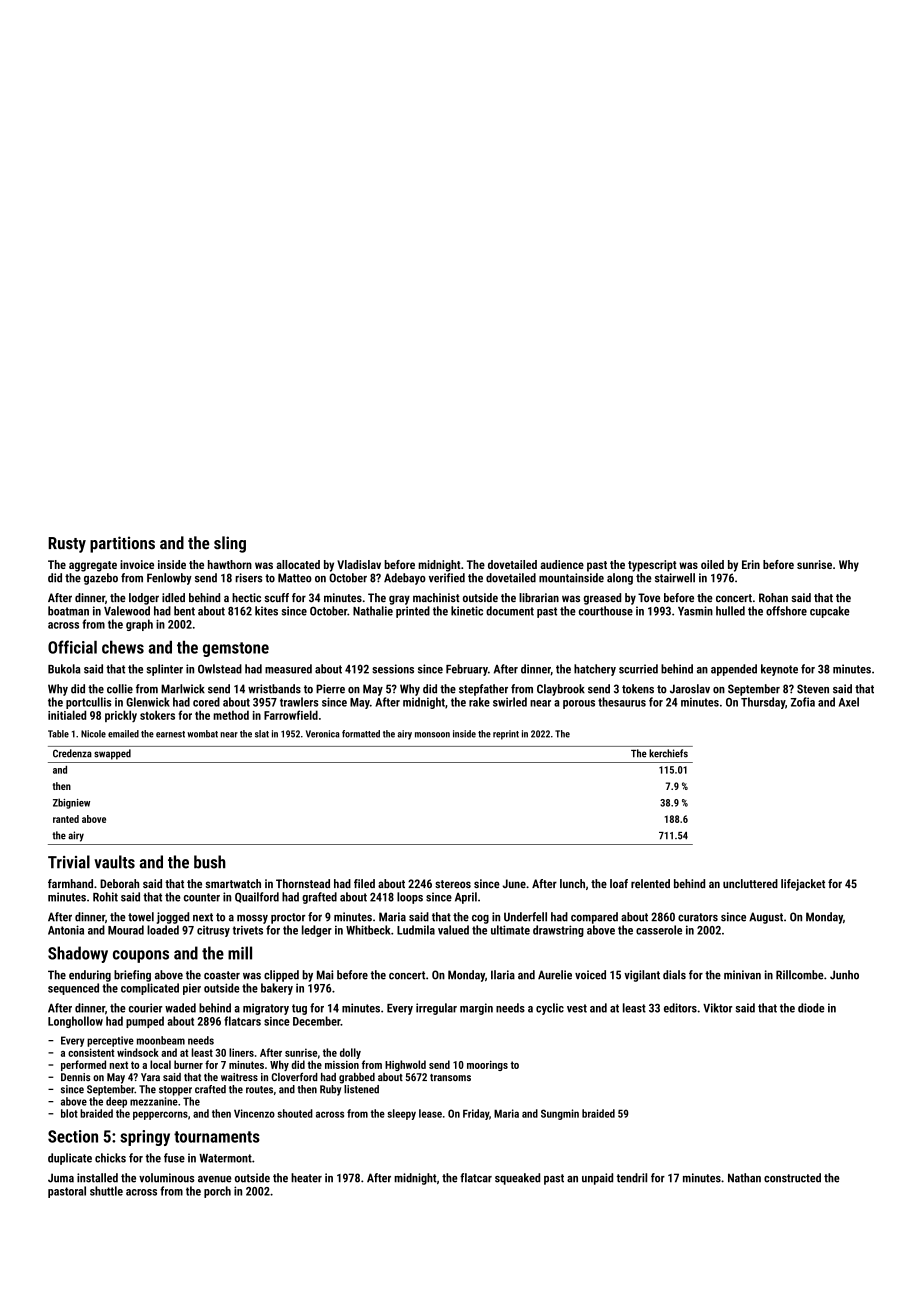  What do you see at coordinates (453, 930) in the document?
I see `valued` at bounding box center [453, 930].
